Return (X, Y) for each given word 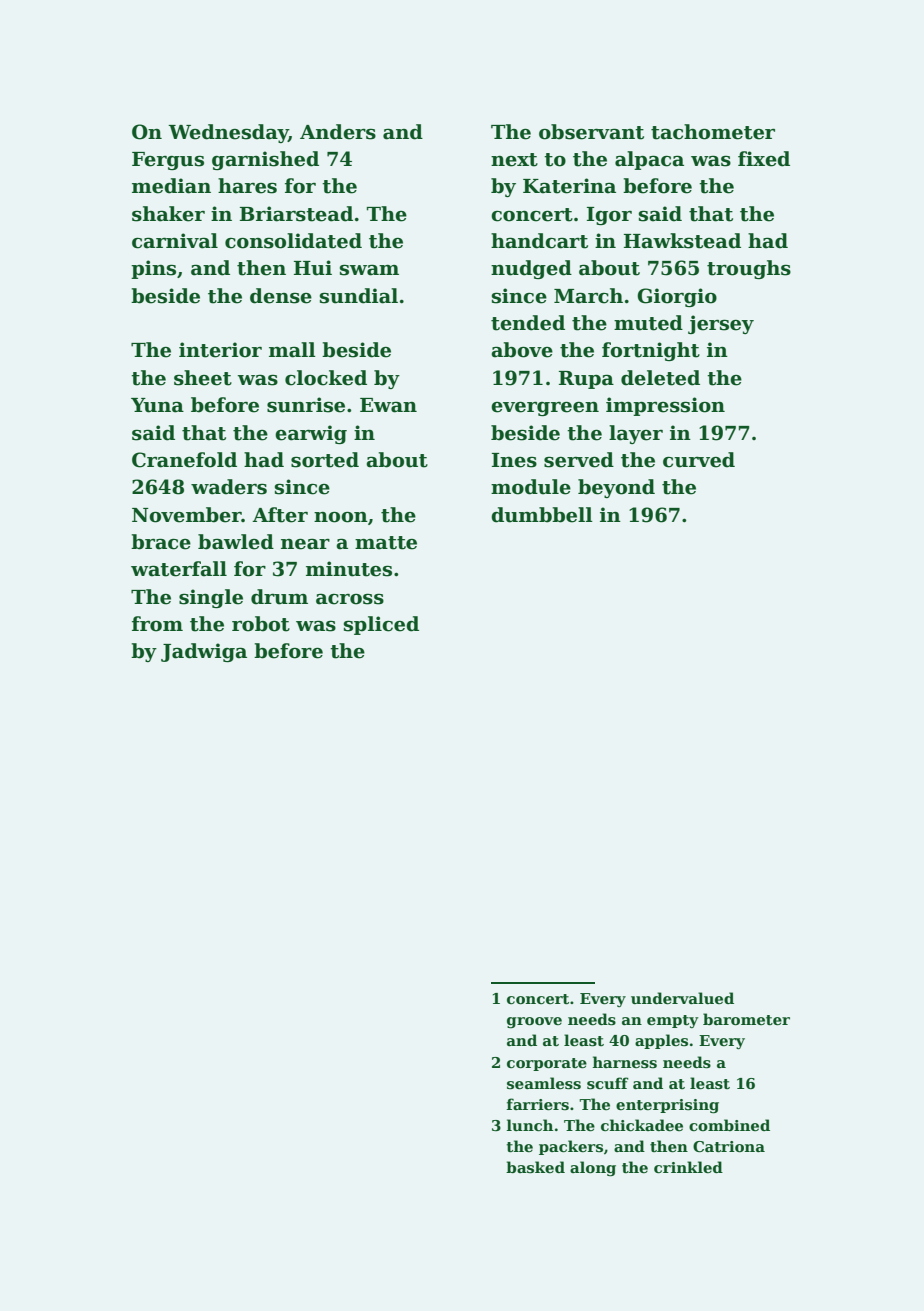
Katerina (569, 186)
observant (591, 132)
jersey (721, 324)
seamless (544, 1083)
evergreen (545, 409)
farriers (538, 1104)
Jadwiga (204, 652)
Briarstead (296, 214)
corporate (547, 1064)
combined (729, 1125)
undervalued (682, 998)
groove (534, 1023)
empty (673, 1021)
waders (229, 487)
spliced (381, 625)
